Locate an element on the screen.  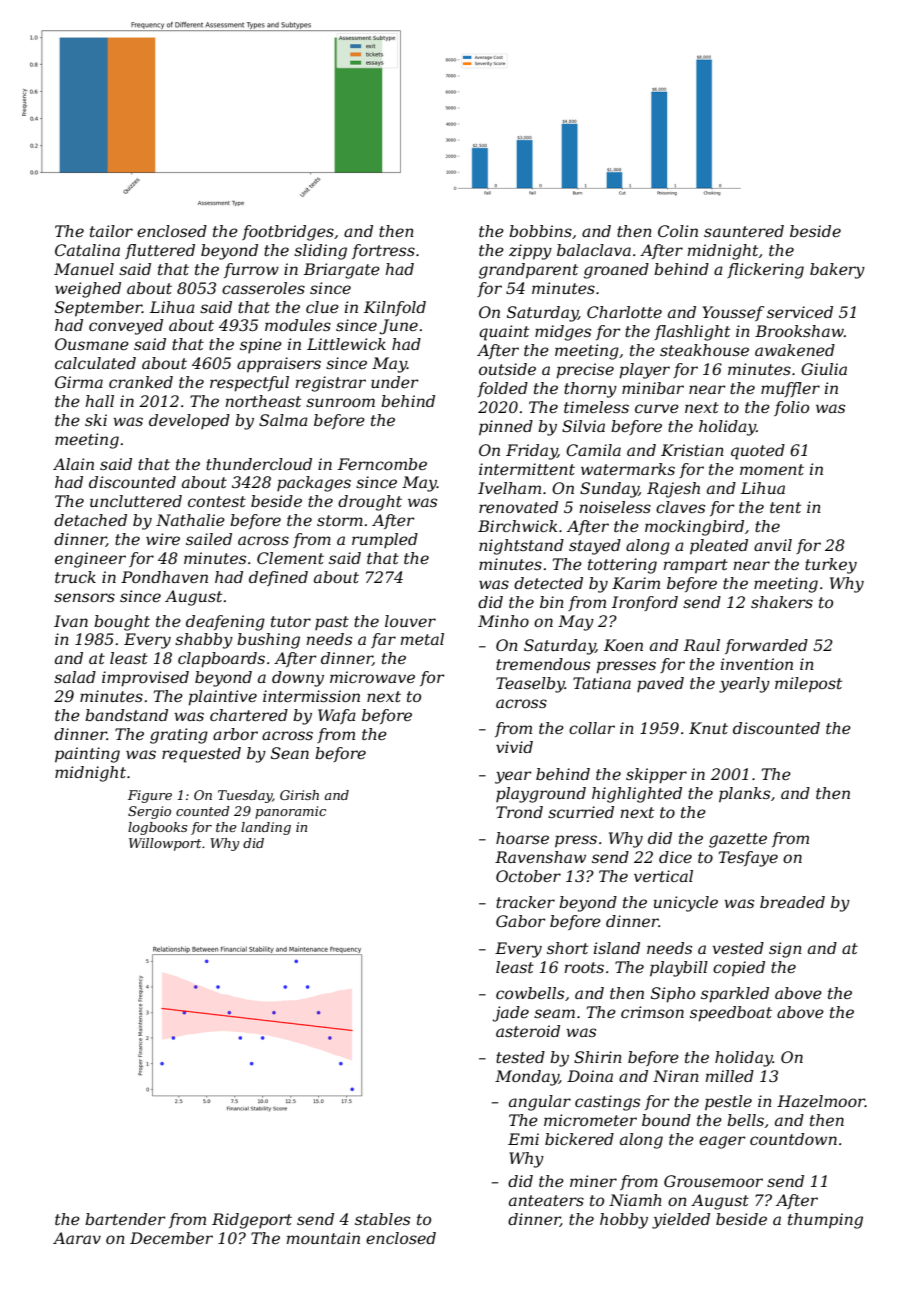
Kilnfold is located at coordinates (395, 308).
